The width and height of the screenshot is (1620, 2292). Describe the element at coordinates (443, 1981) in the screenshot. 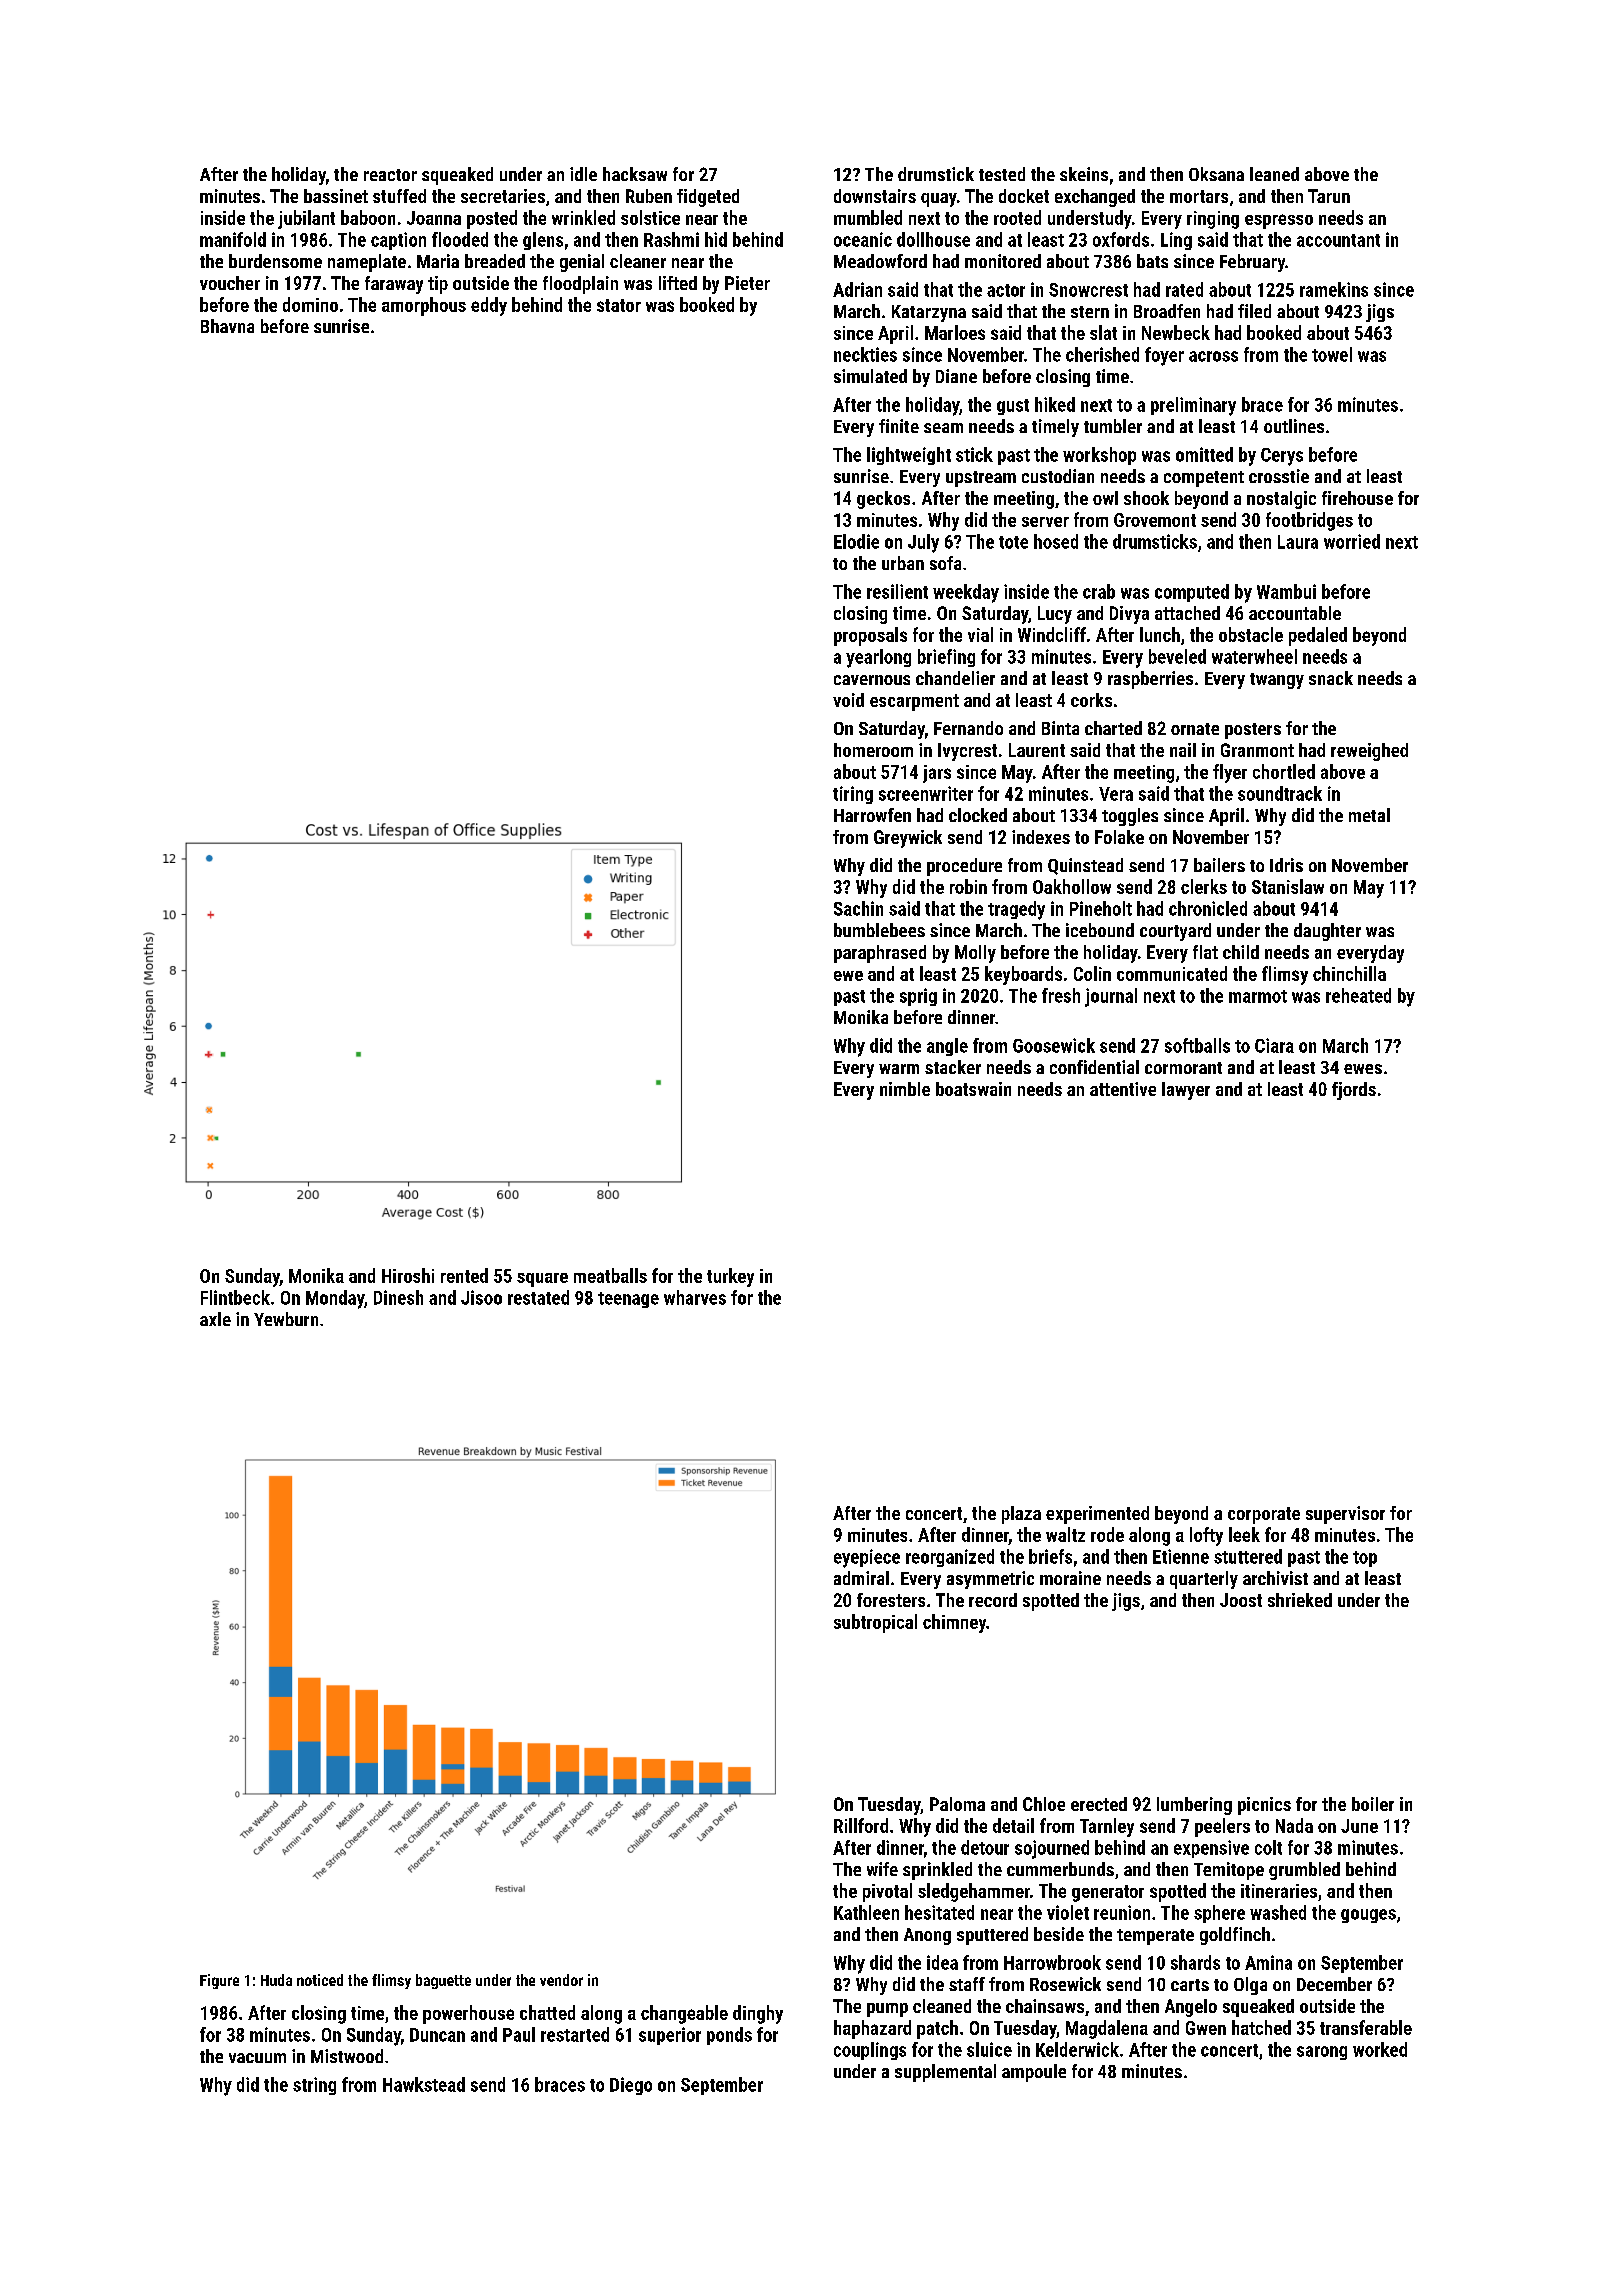

I see `baguette` at that location.
